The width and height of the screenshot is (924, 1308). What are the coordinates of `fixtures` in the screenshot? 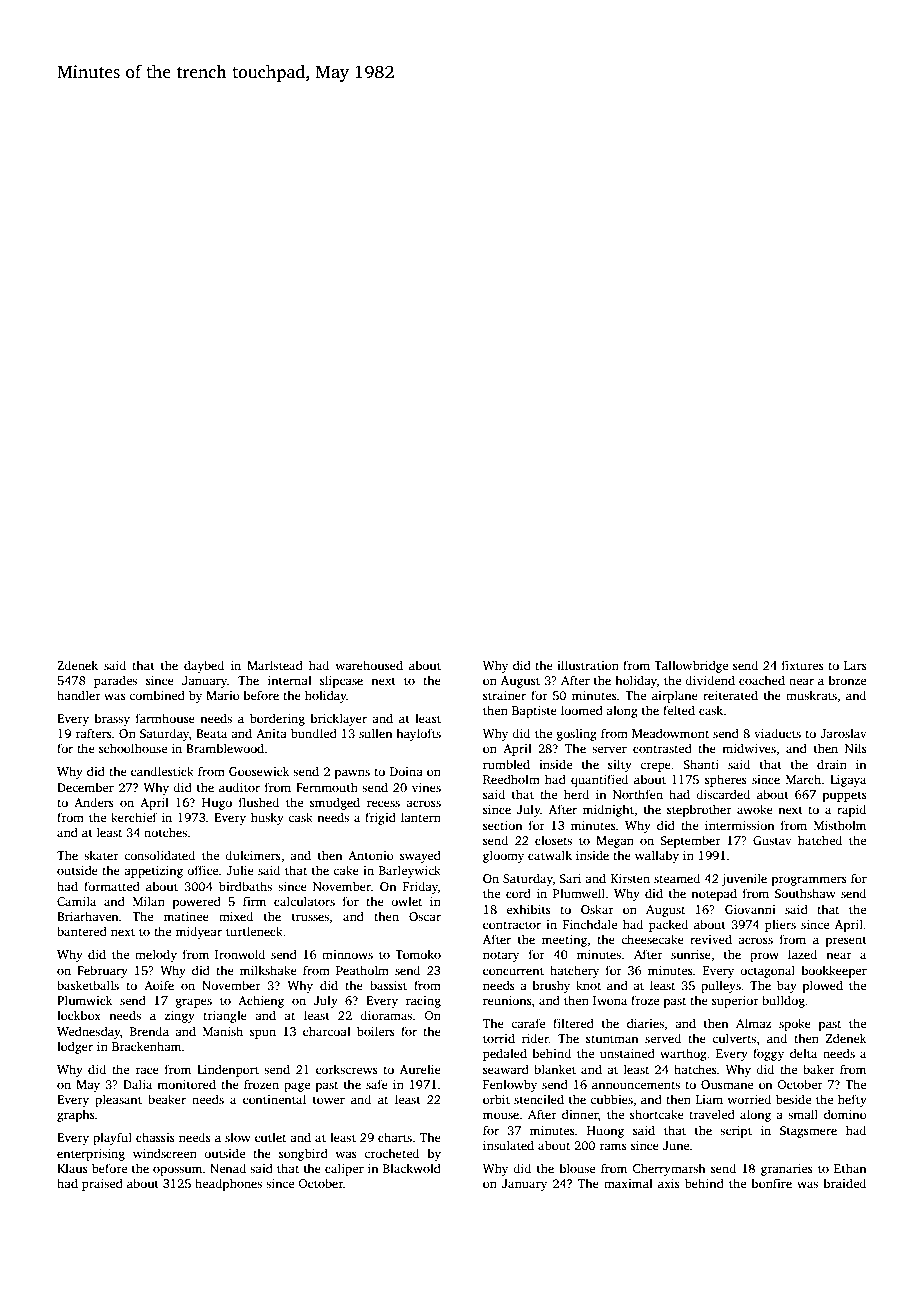 It's located at (803, 665).
